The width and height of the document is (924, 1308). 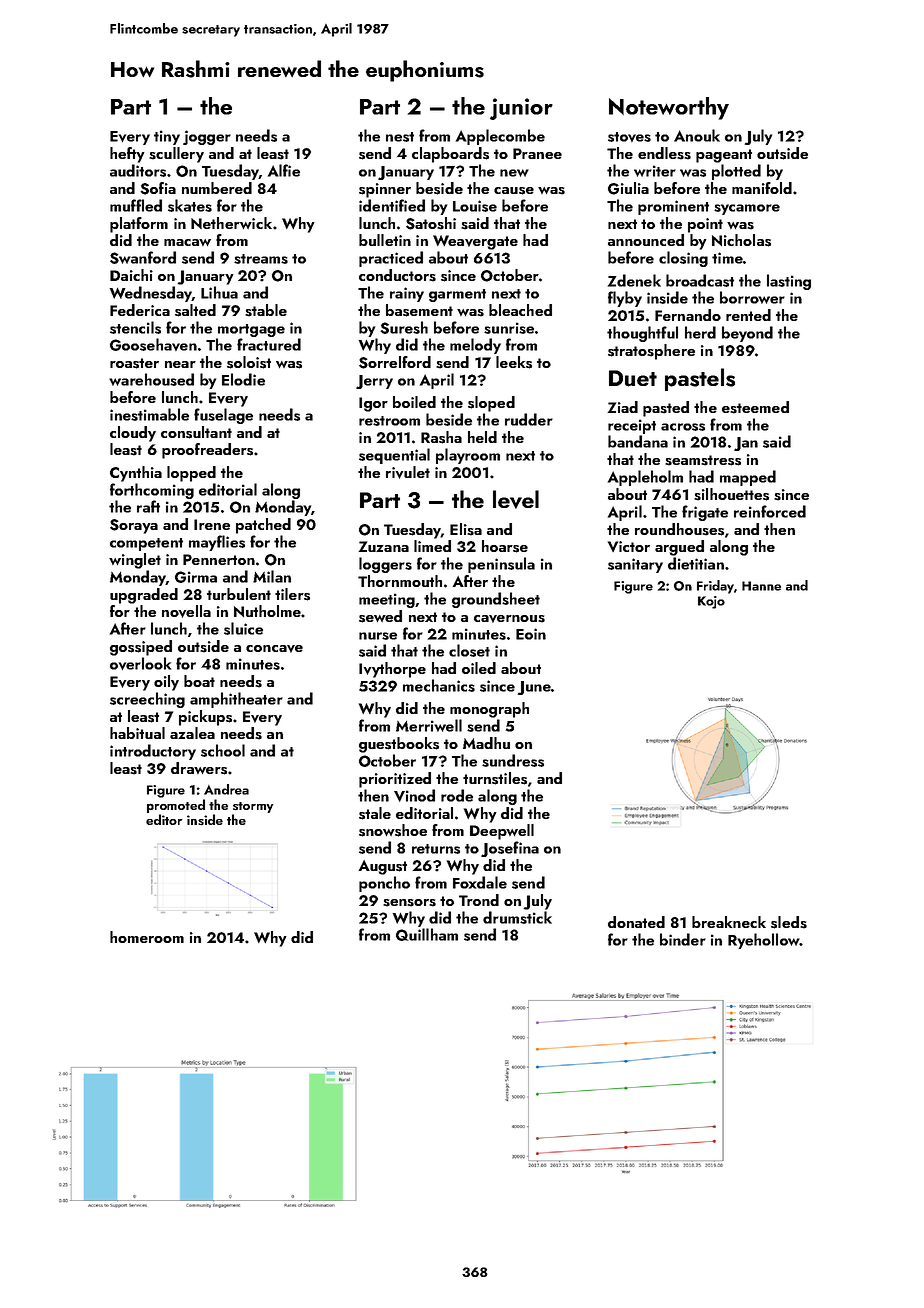 What do you see at coordinates (196, 577) in the document?
I see `Girma` at bounding box center [196, 577].
